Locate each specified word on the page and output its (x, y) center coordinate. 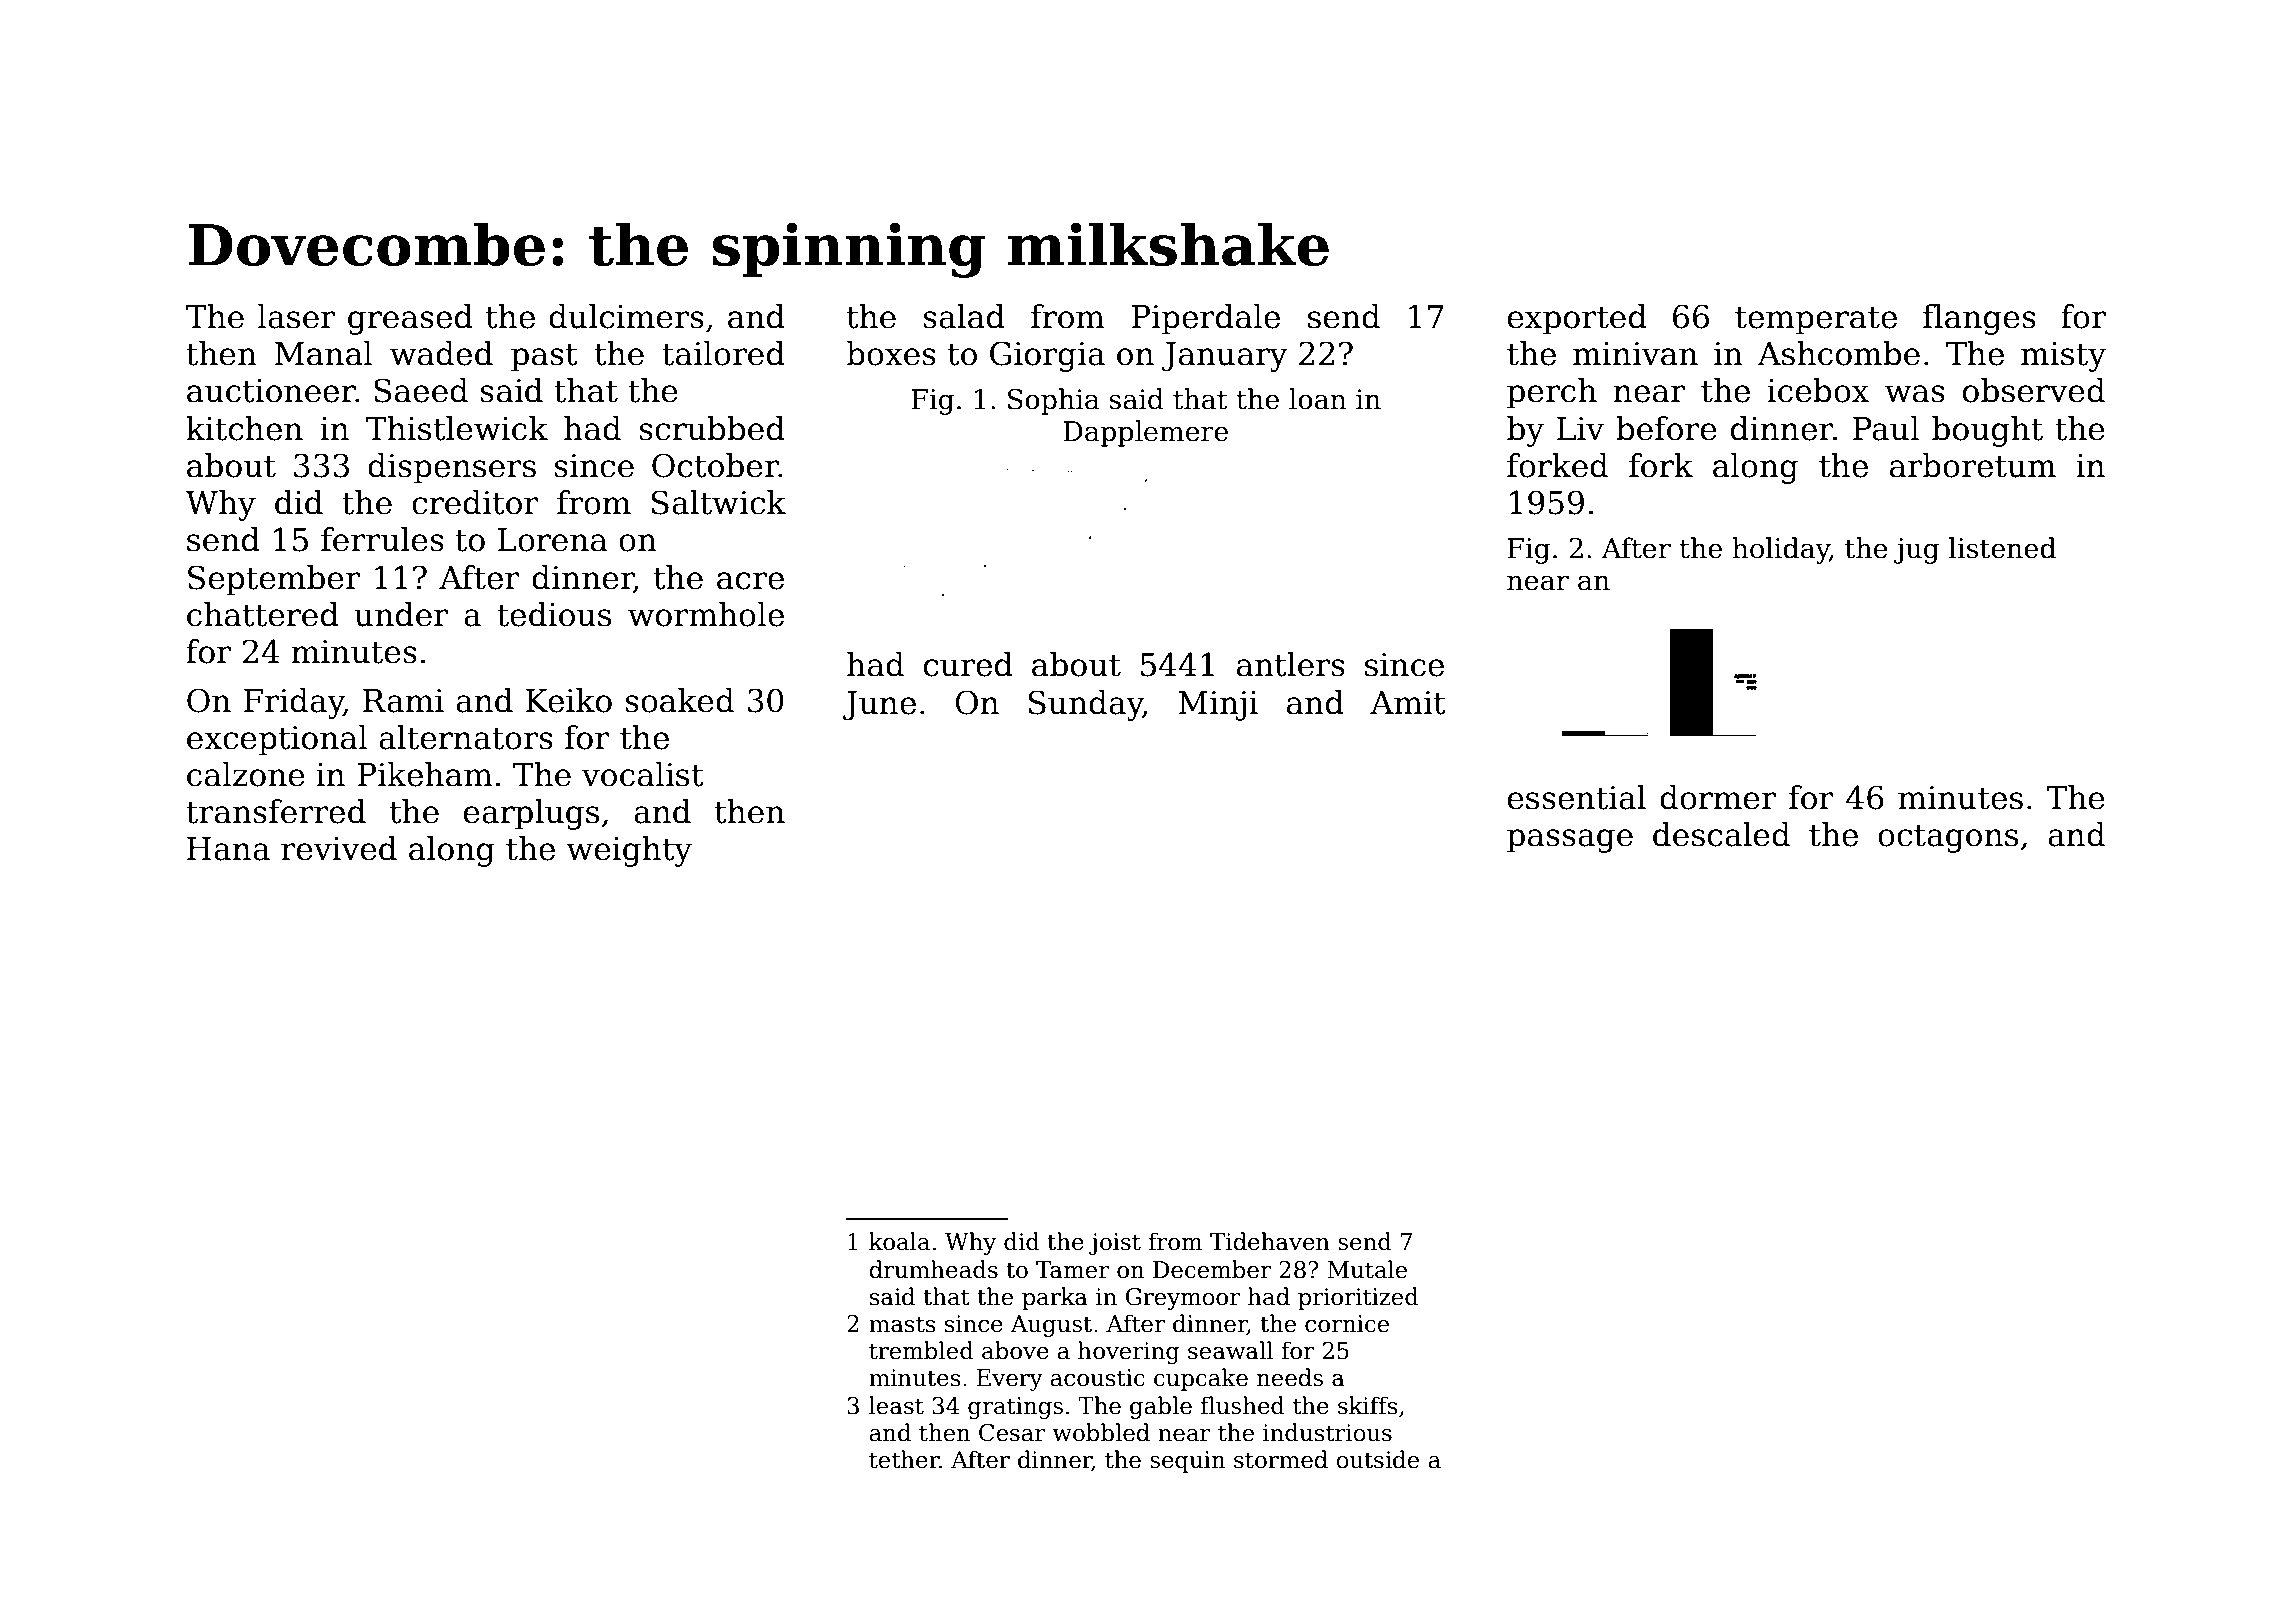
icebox (1818, 390)
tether (904, 1459)
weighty (629, 851)
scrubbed (712, 428)
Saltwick (719, 502)
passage (1570, 841)
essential (1577, 797)
